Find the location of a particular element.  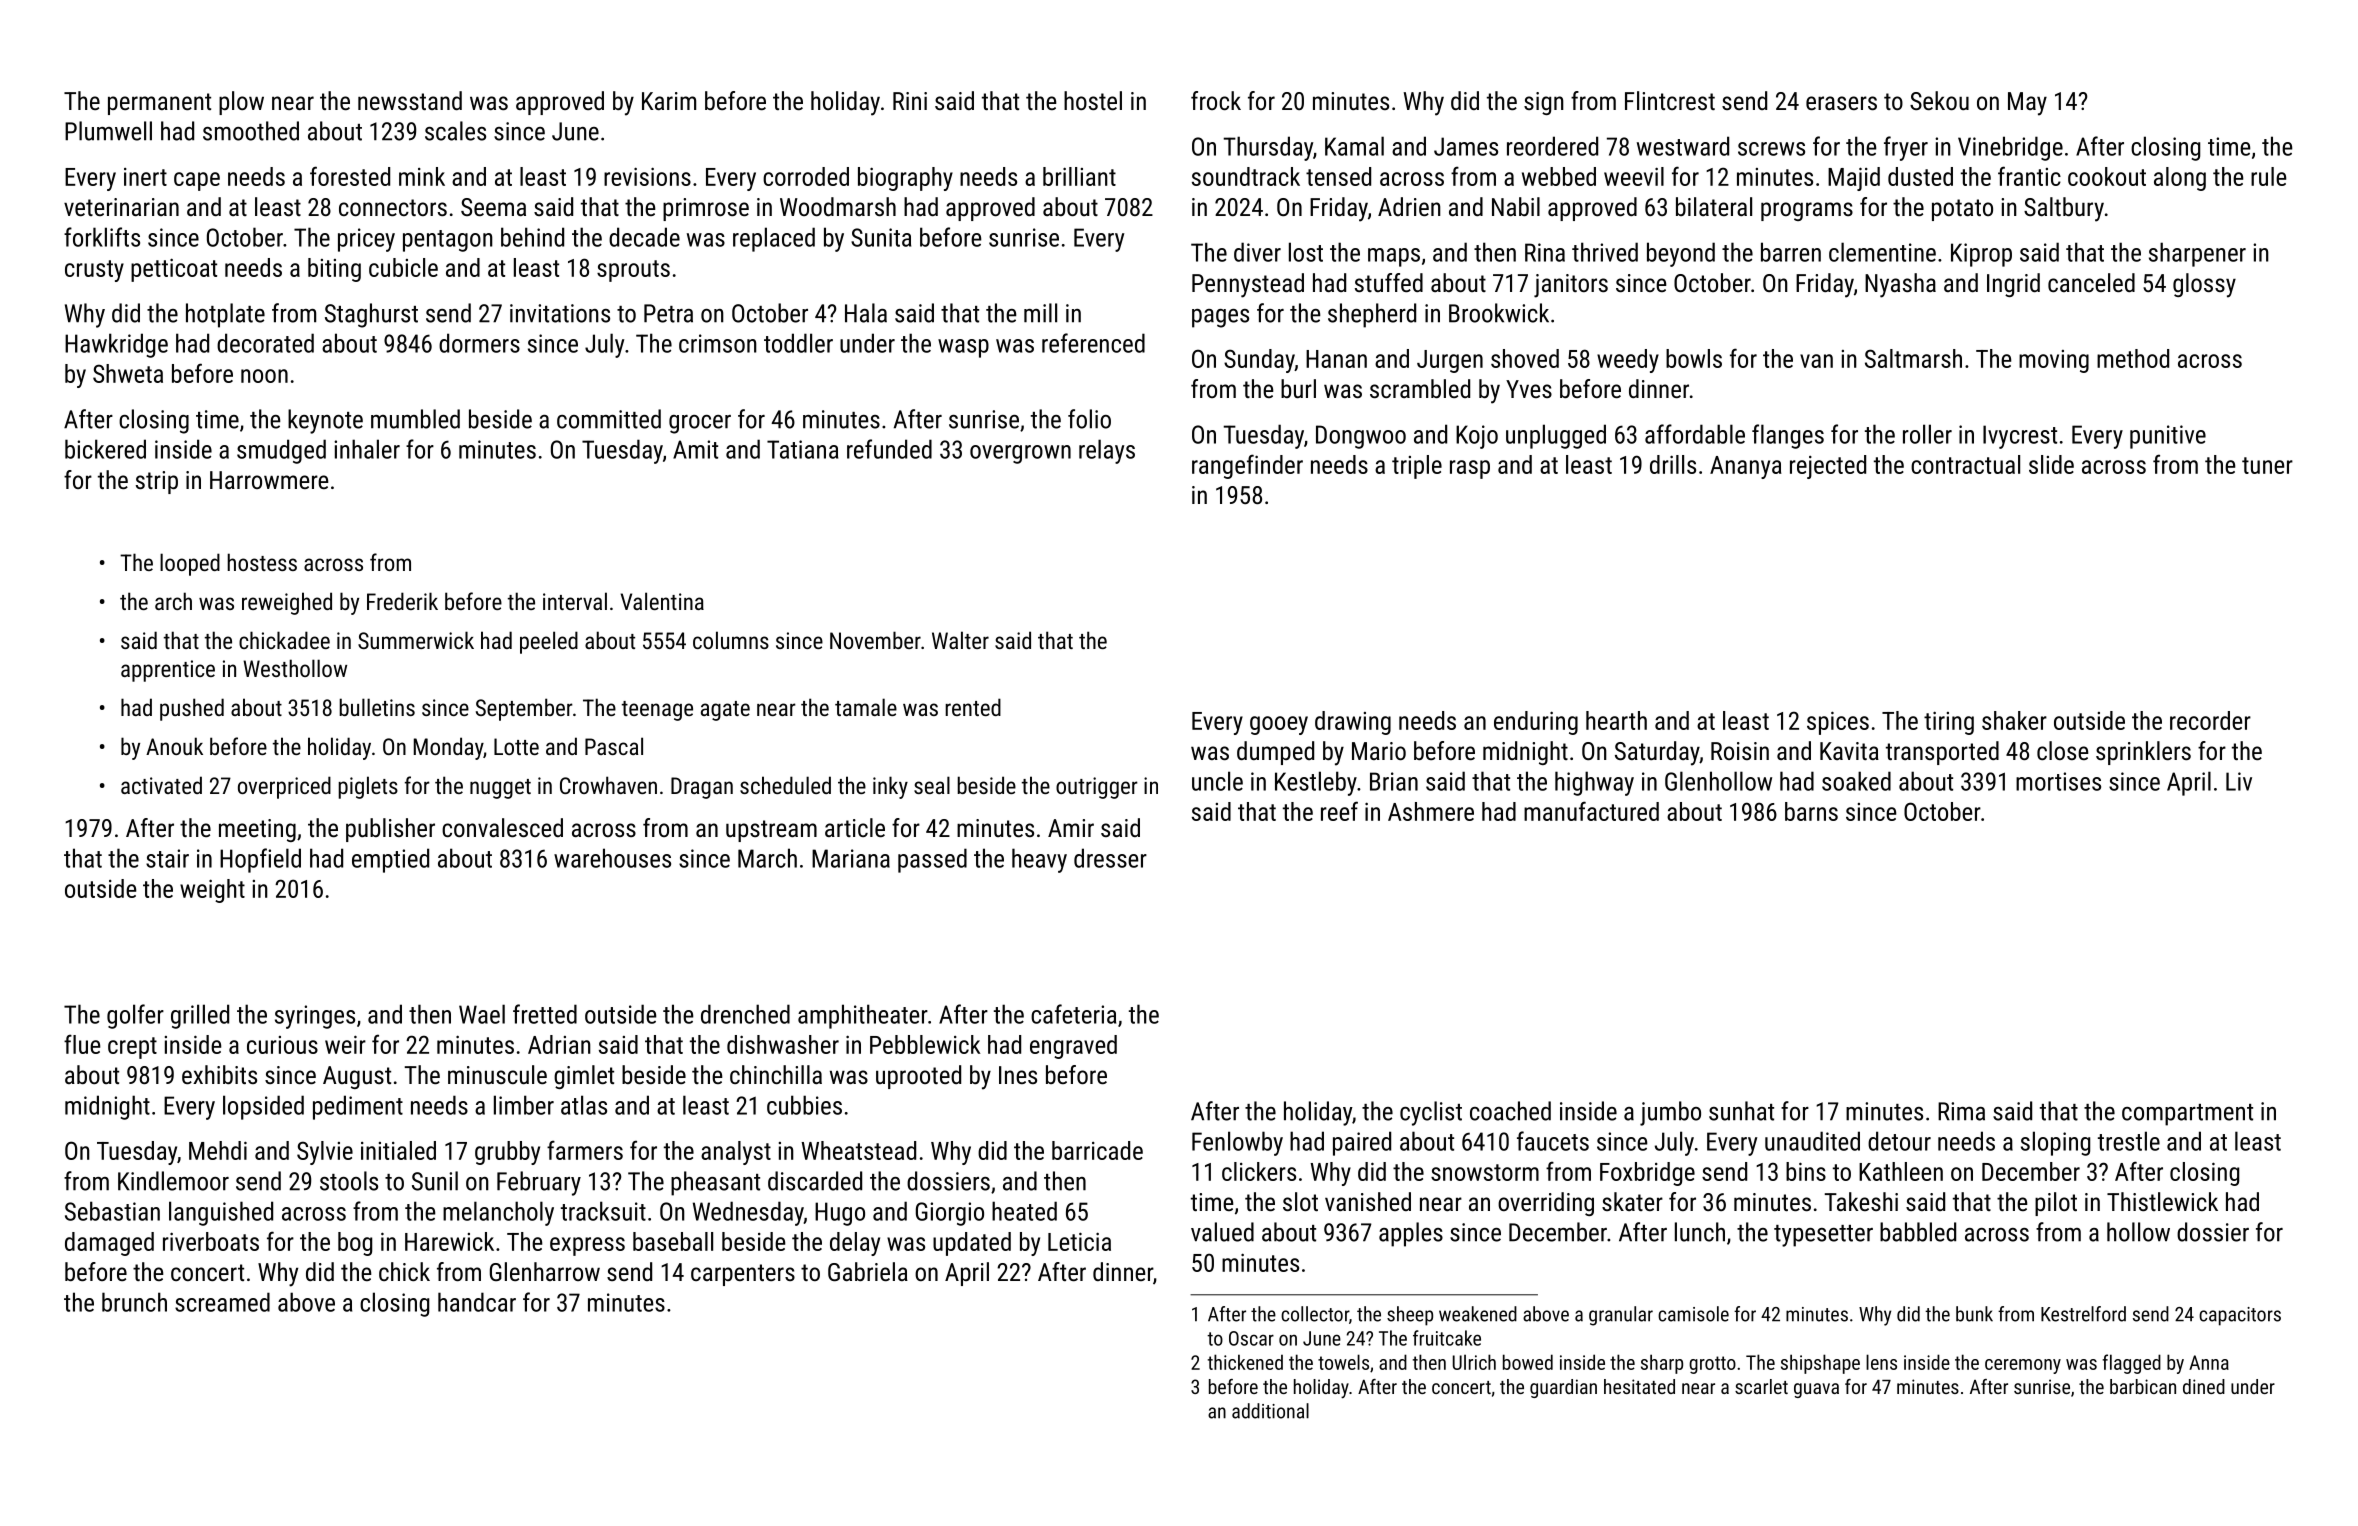

Sekou is located at coordinates (1939, 100).
